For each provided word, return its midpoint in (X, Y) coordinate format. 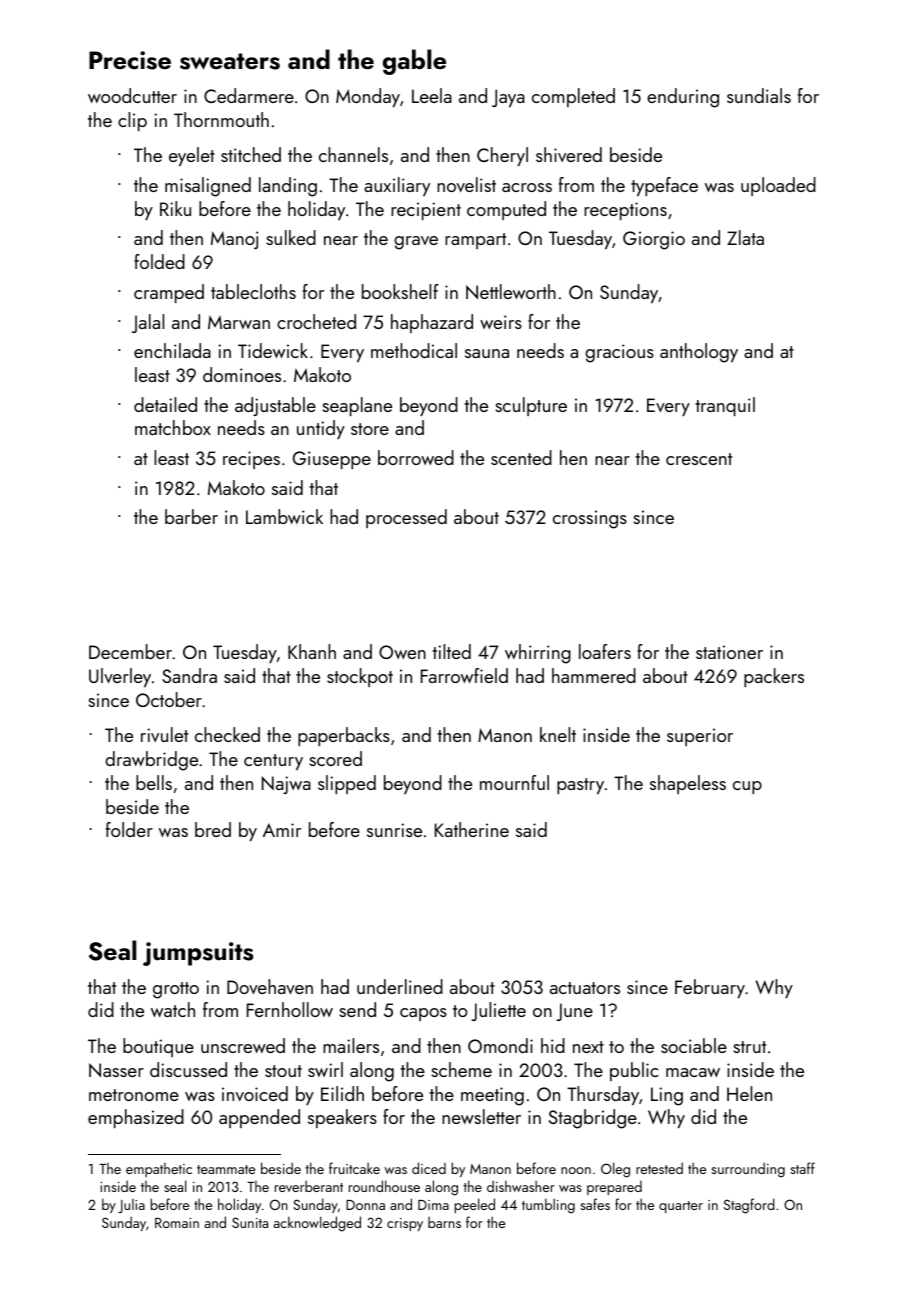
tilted (451, 651)
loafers (605, 651)
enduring (683, 98)
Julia (131, 1206)
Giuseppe (332, 460)
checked (227, 734)
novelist (466, 184)
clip (132, 121)
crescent (699, 459)
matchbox (173, 427)
